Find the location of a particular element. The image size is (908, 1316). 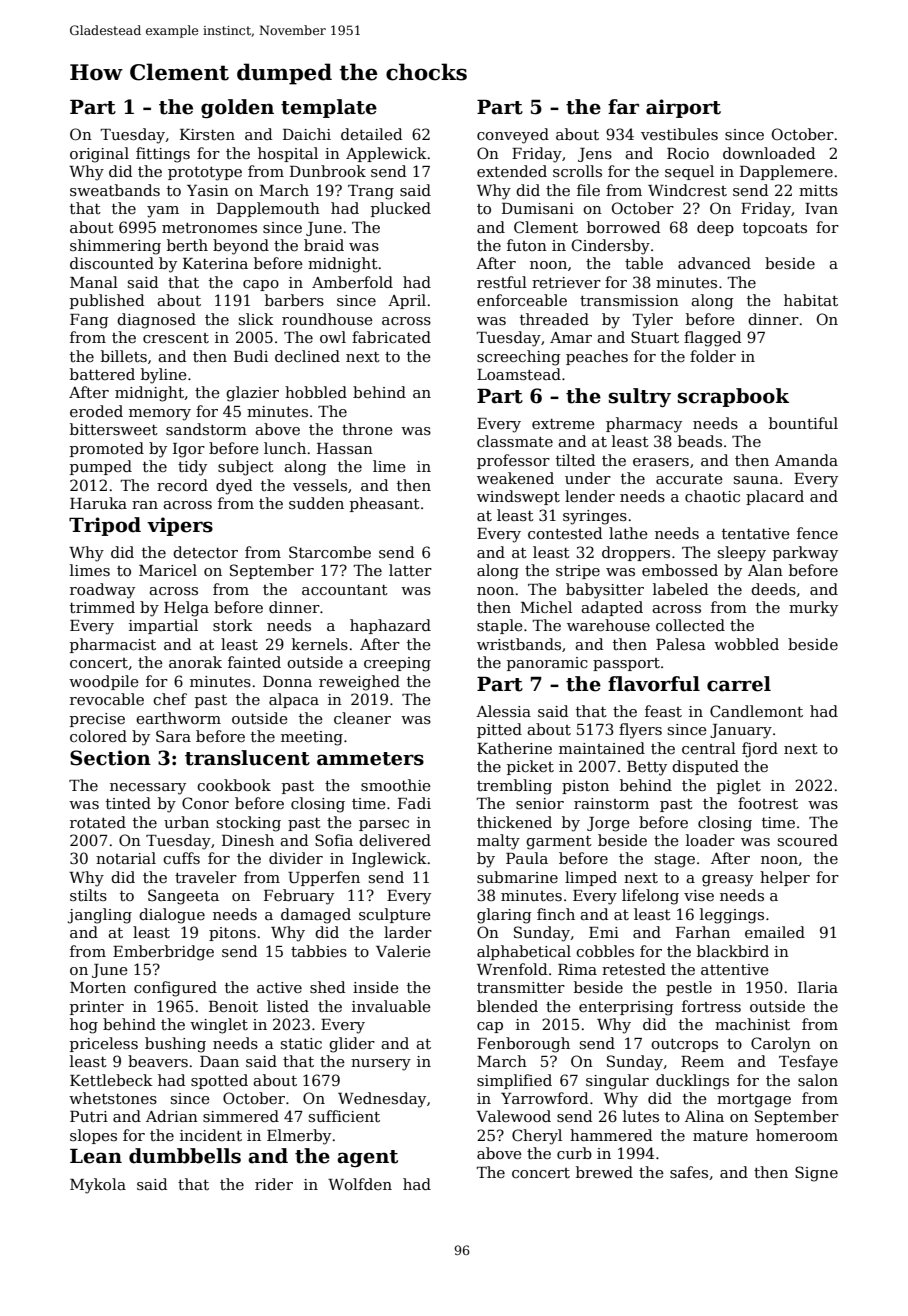

futon is located at coordinates (527, 245).
